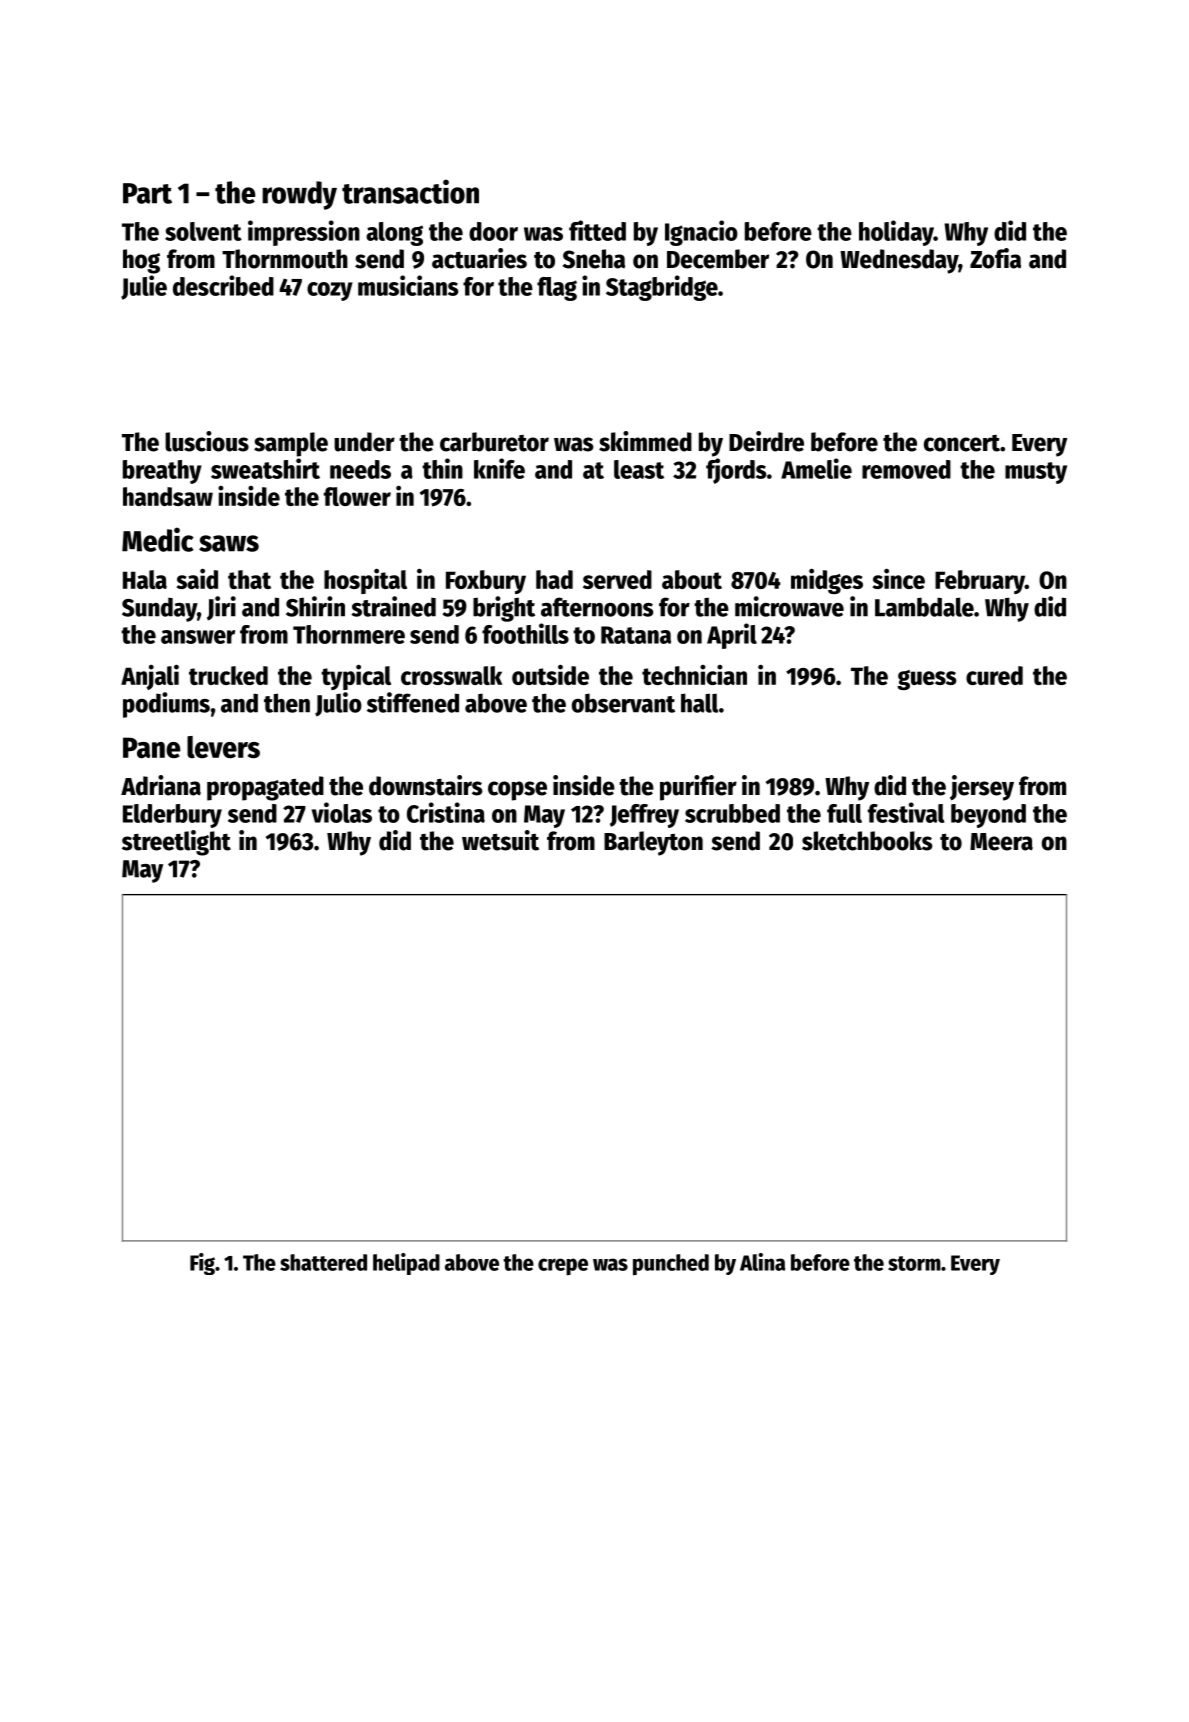 Image resolution: width=1189 pixels, height=1722 pixels. I want to click on that, so click(249, 579).
